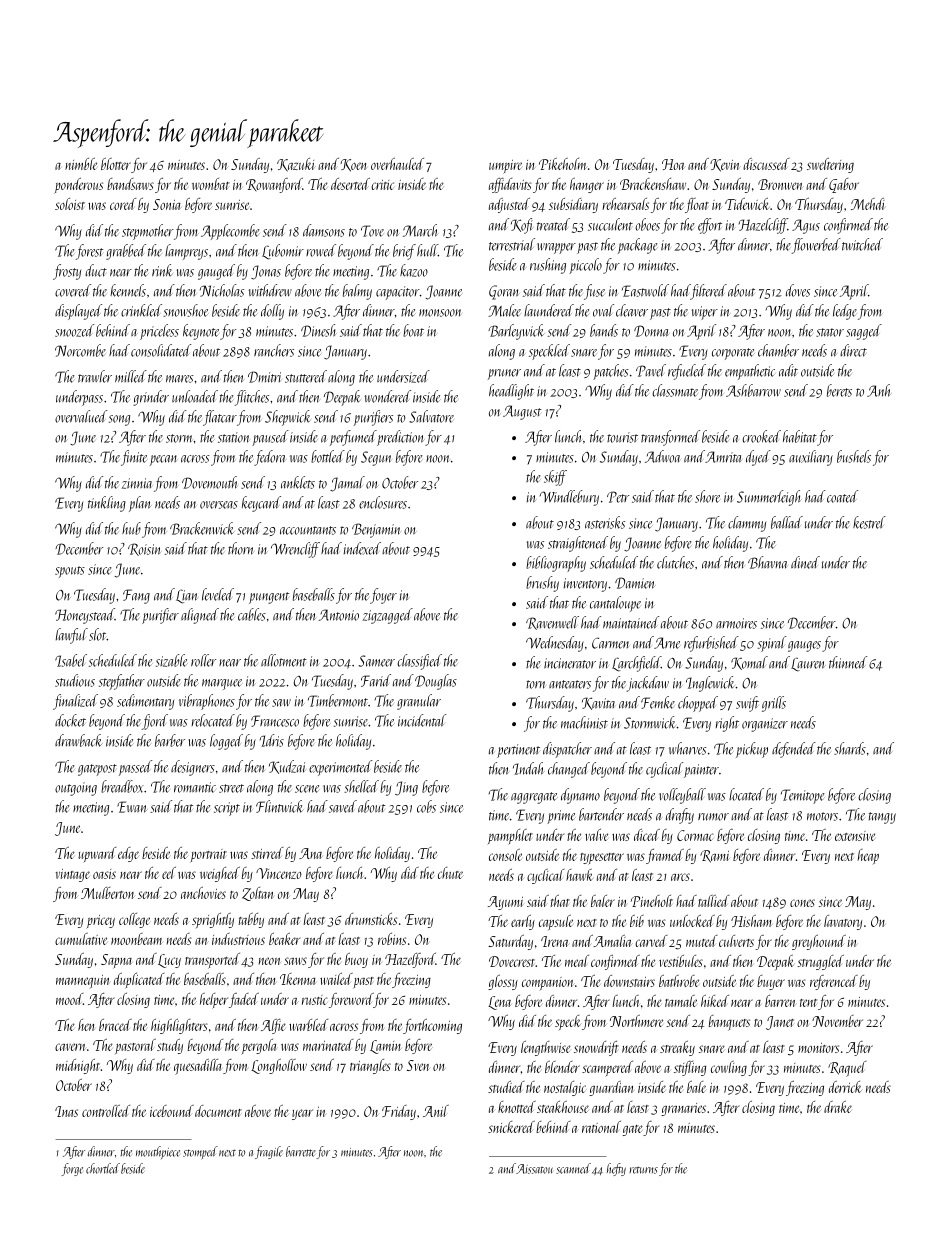  I want to click on fuse, so click(594, 292).
